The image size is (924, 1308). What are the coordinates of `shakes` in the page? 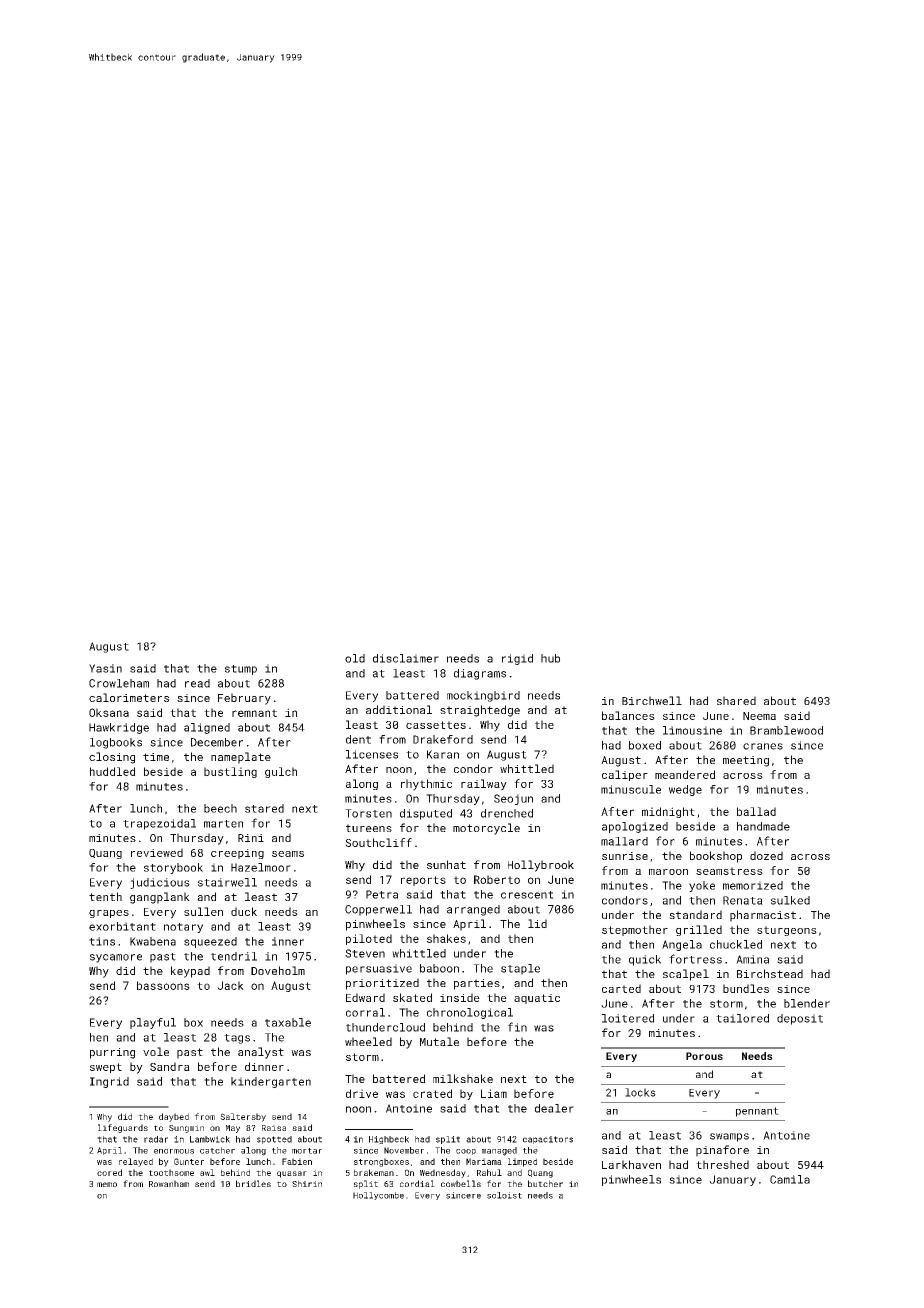 It's located at (446, 938).
